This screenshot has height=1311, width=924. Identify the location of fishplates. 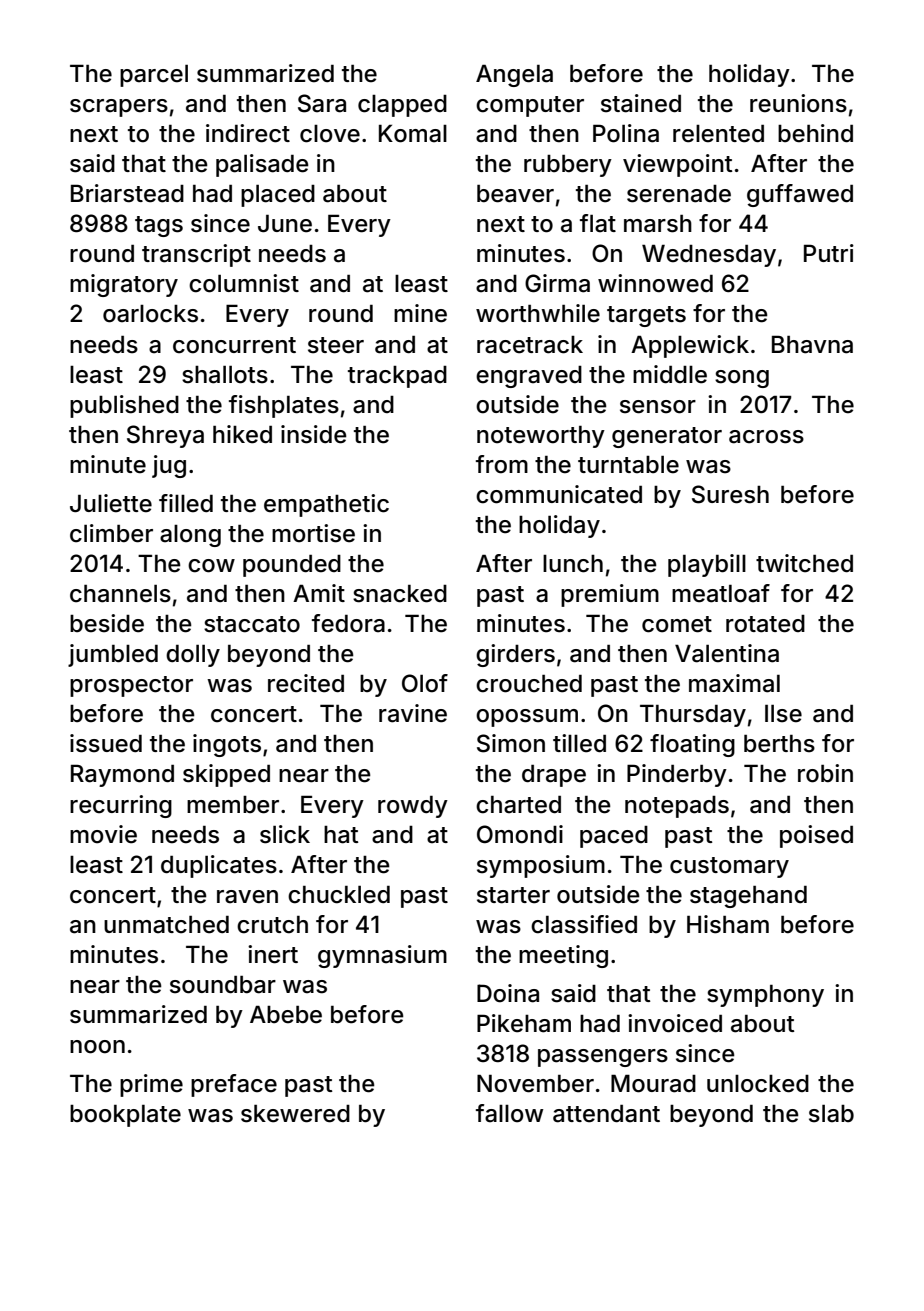
(284, 406).
